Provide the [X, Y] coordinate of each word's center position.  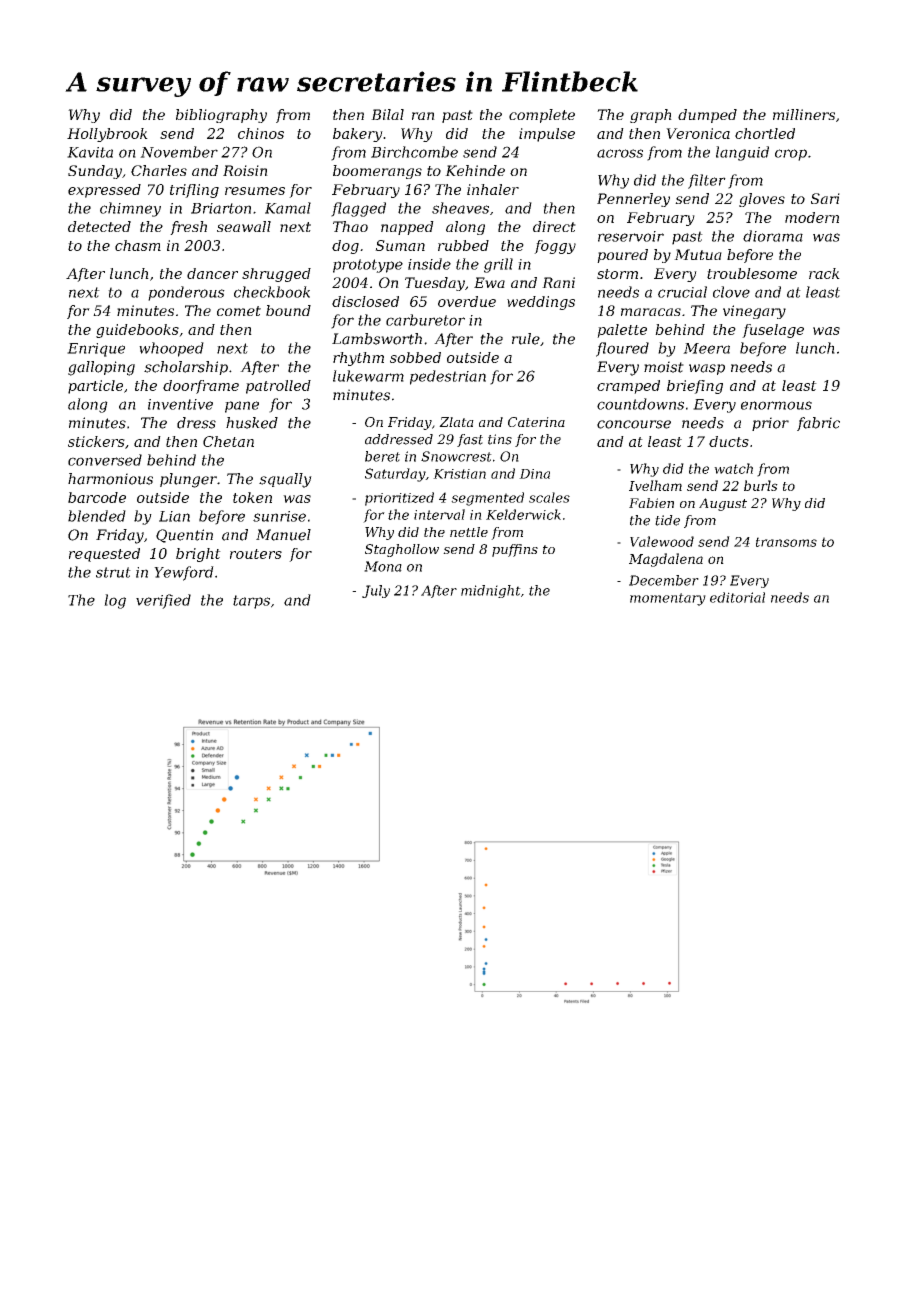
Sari [825, 198]
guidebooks [137, 331]
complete [542, 116]
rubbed [463, 245]
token [252, 497]
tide [667, 520]
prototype [368, 266]
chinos [261, 133]
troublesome [752, 273]
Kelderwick [523, 514]
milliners [804, 114]
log [115, 601]
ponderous [186, 293]
